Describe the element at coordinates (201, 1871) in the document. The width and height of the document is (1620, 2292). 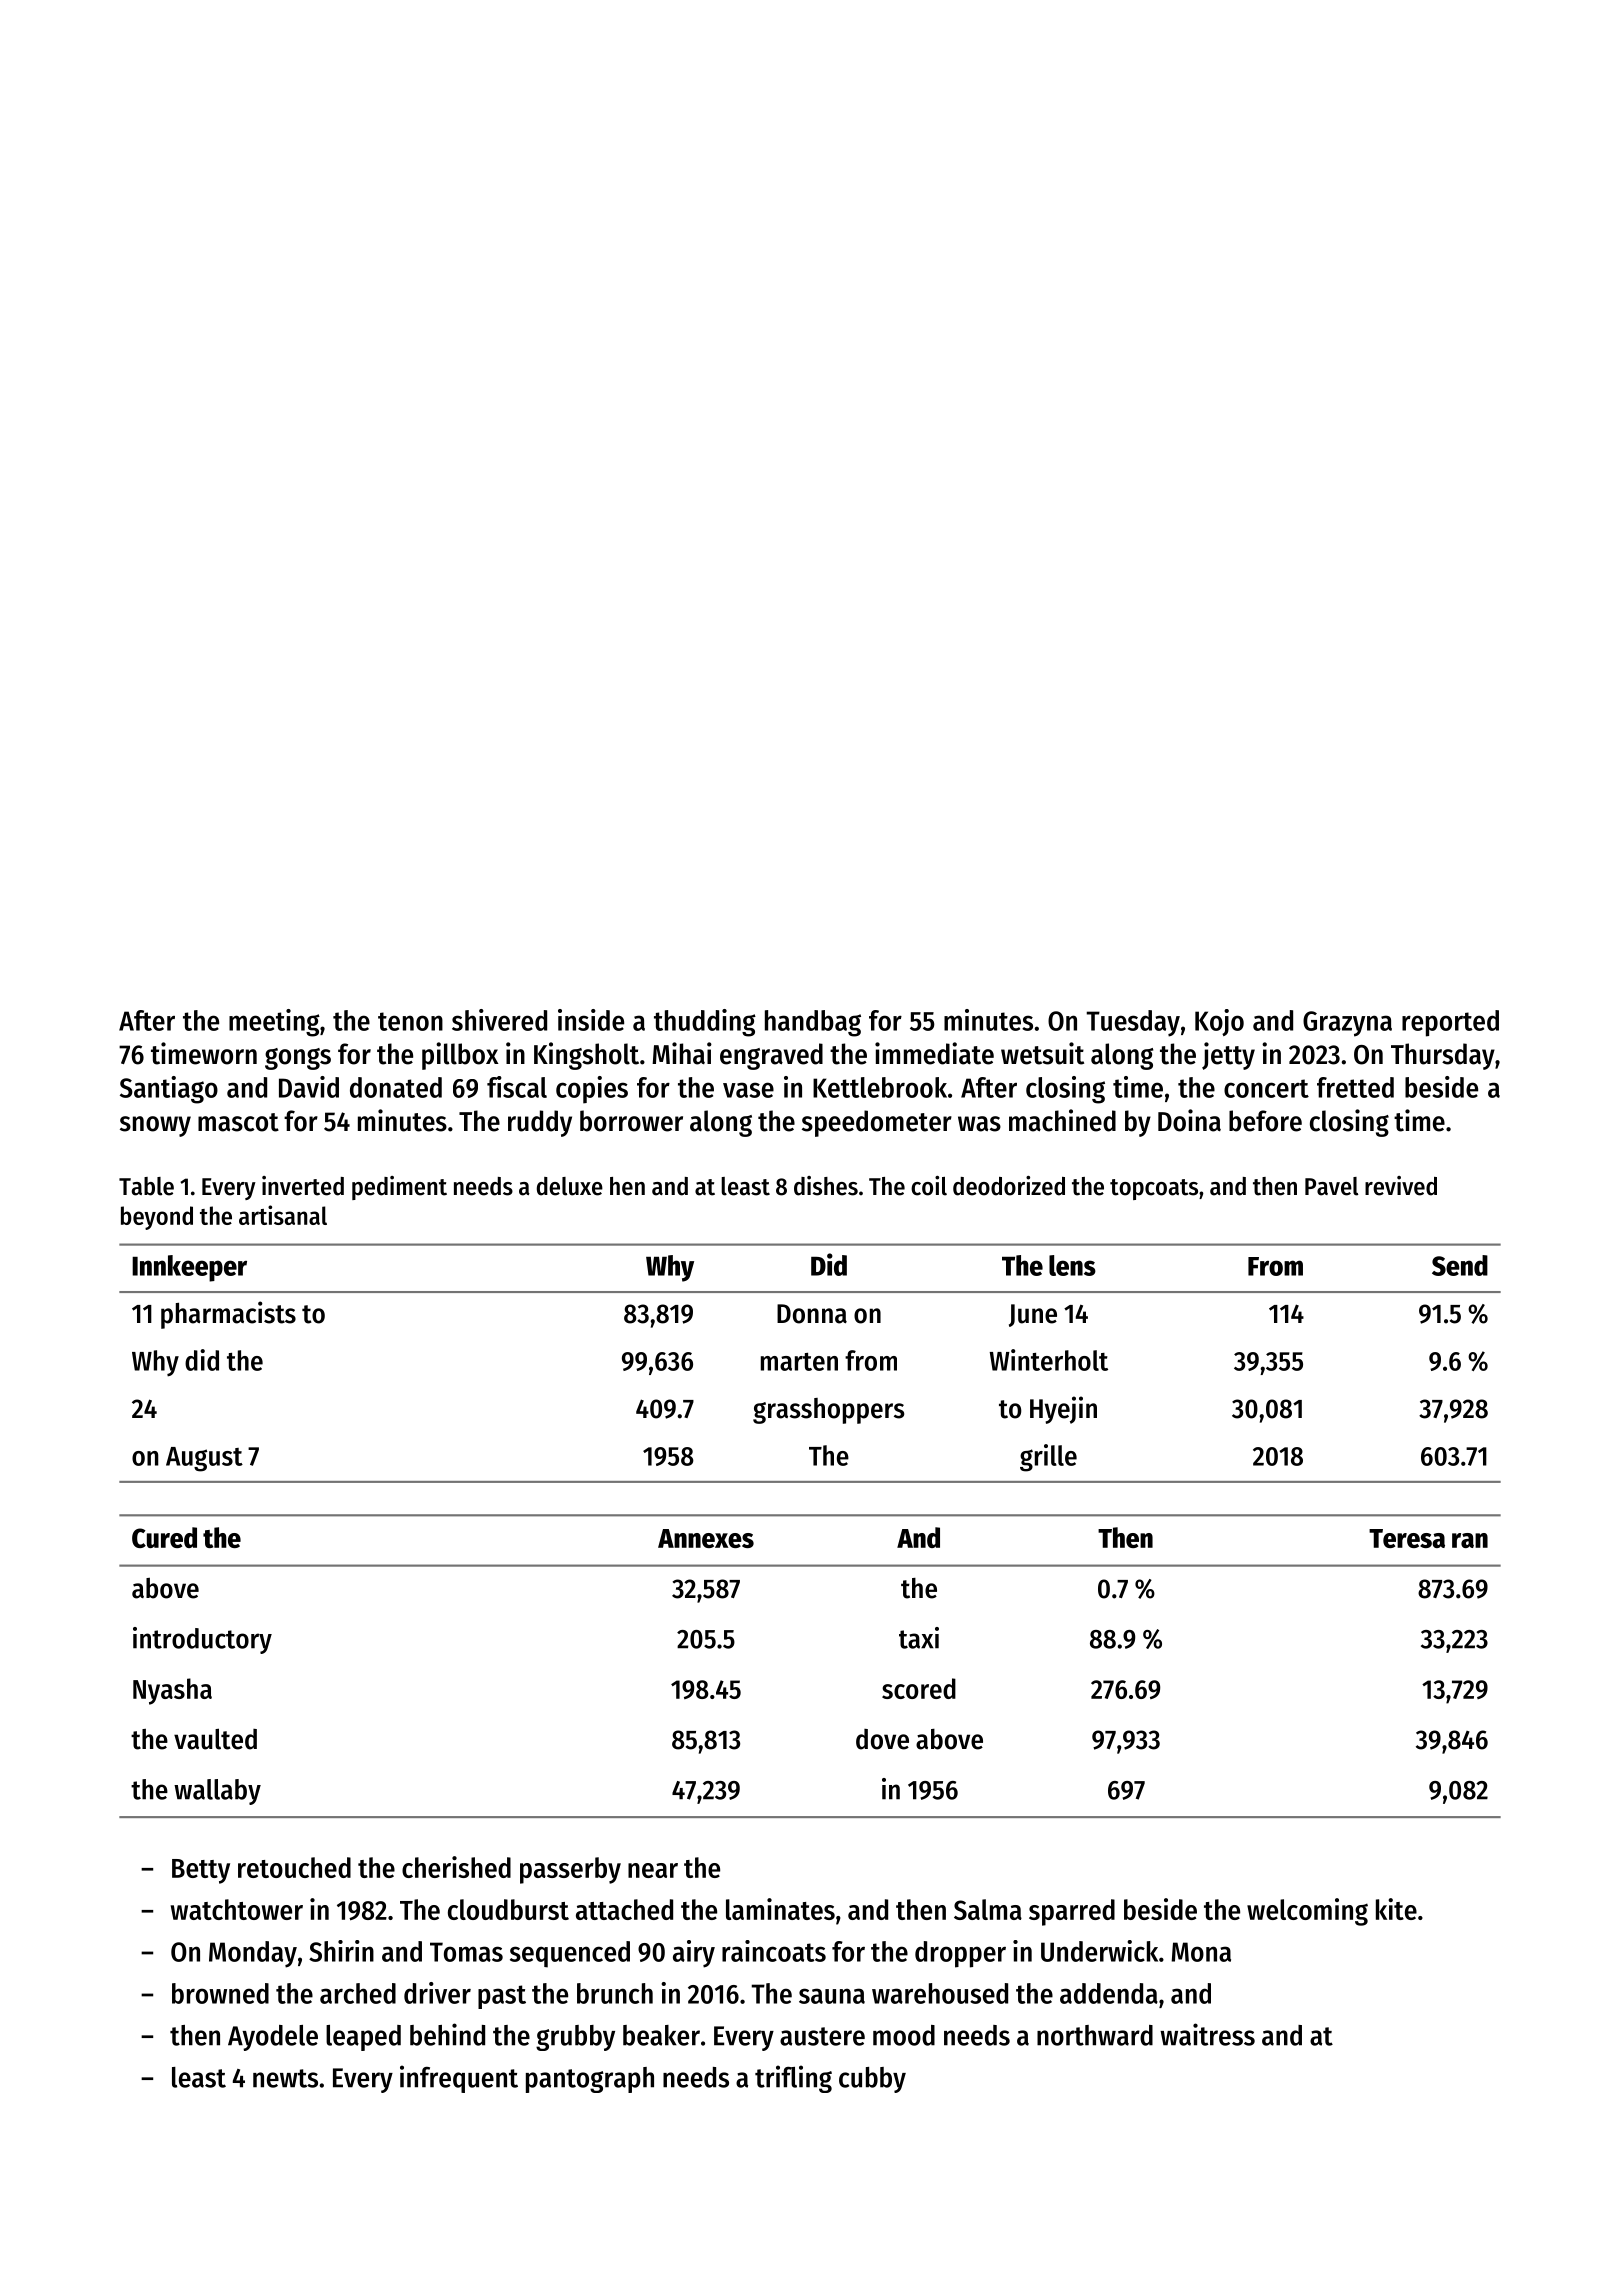
I see `Betty` at that location.
